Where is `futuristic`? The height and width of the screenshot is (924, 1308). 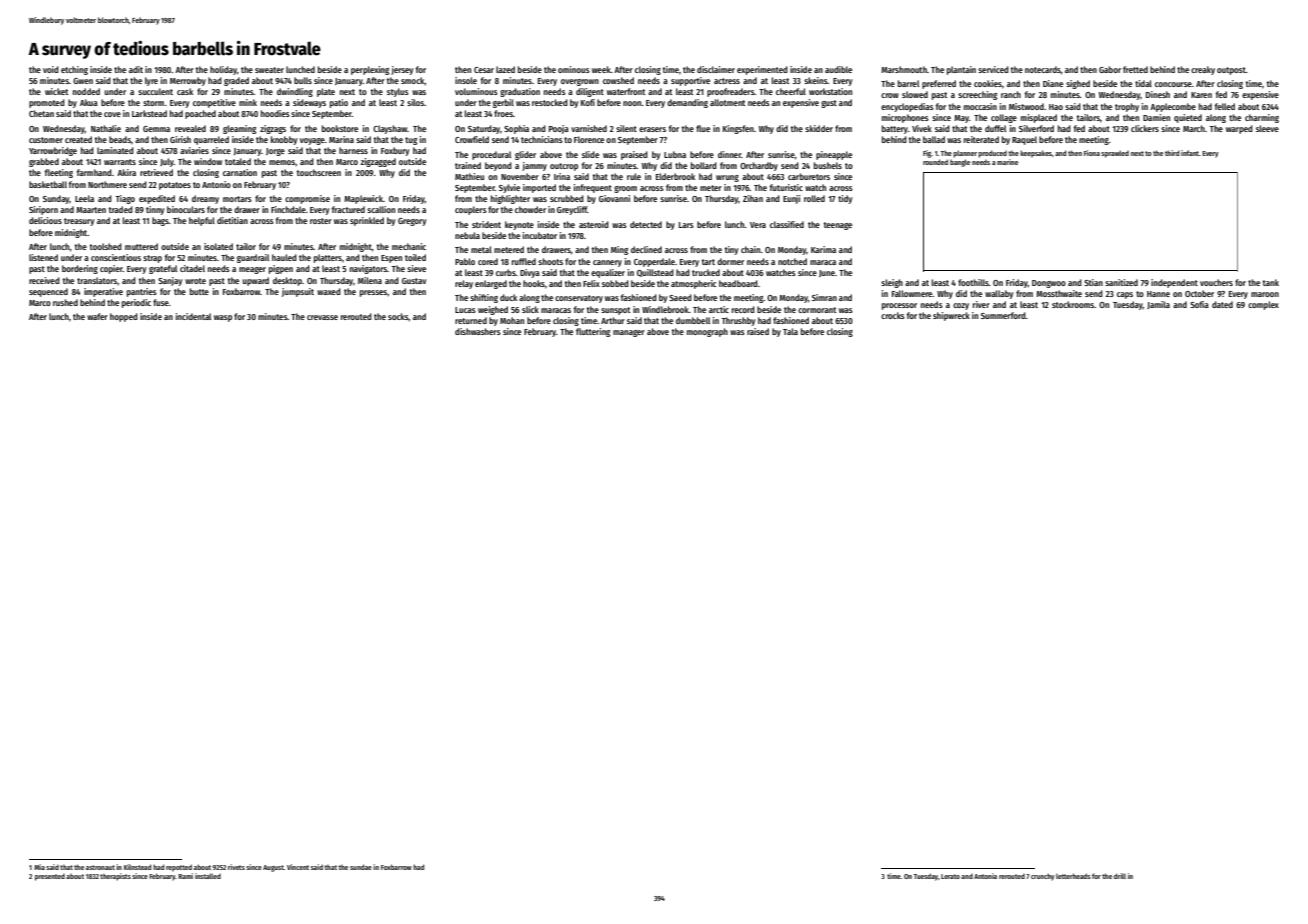 futuristic is located at coordinates (786, 187).
